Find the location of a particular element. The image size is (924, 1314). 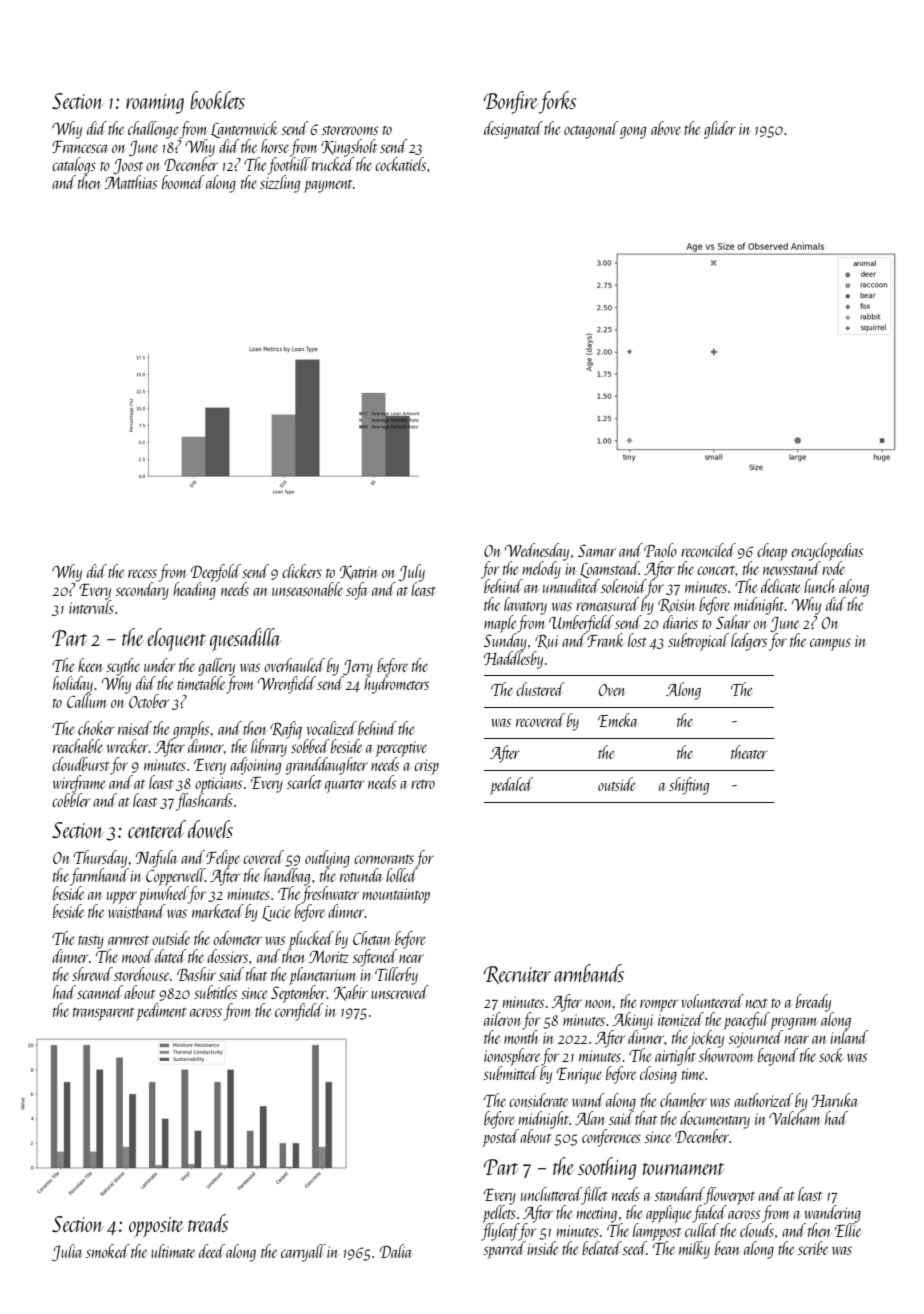

hydrometers is located at coordinates (396, 685).
